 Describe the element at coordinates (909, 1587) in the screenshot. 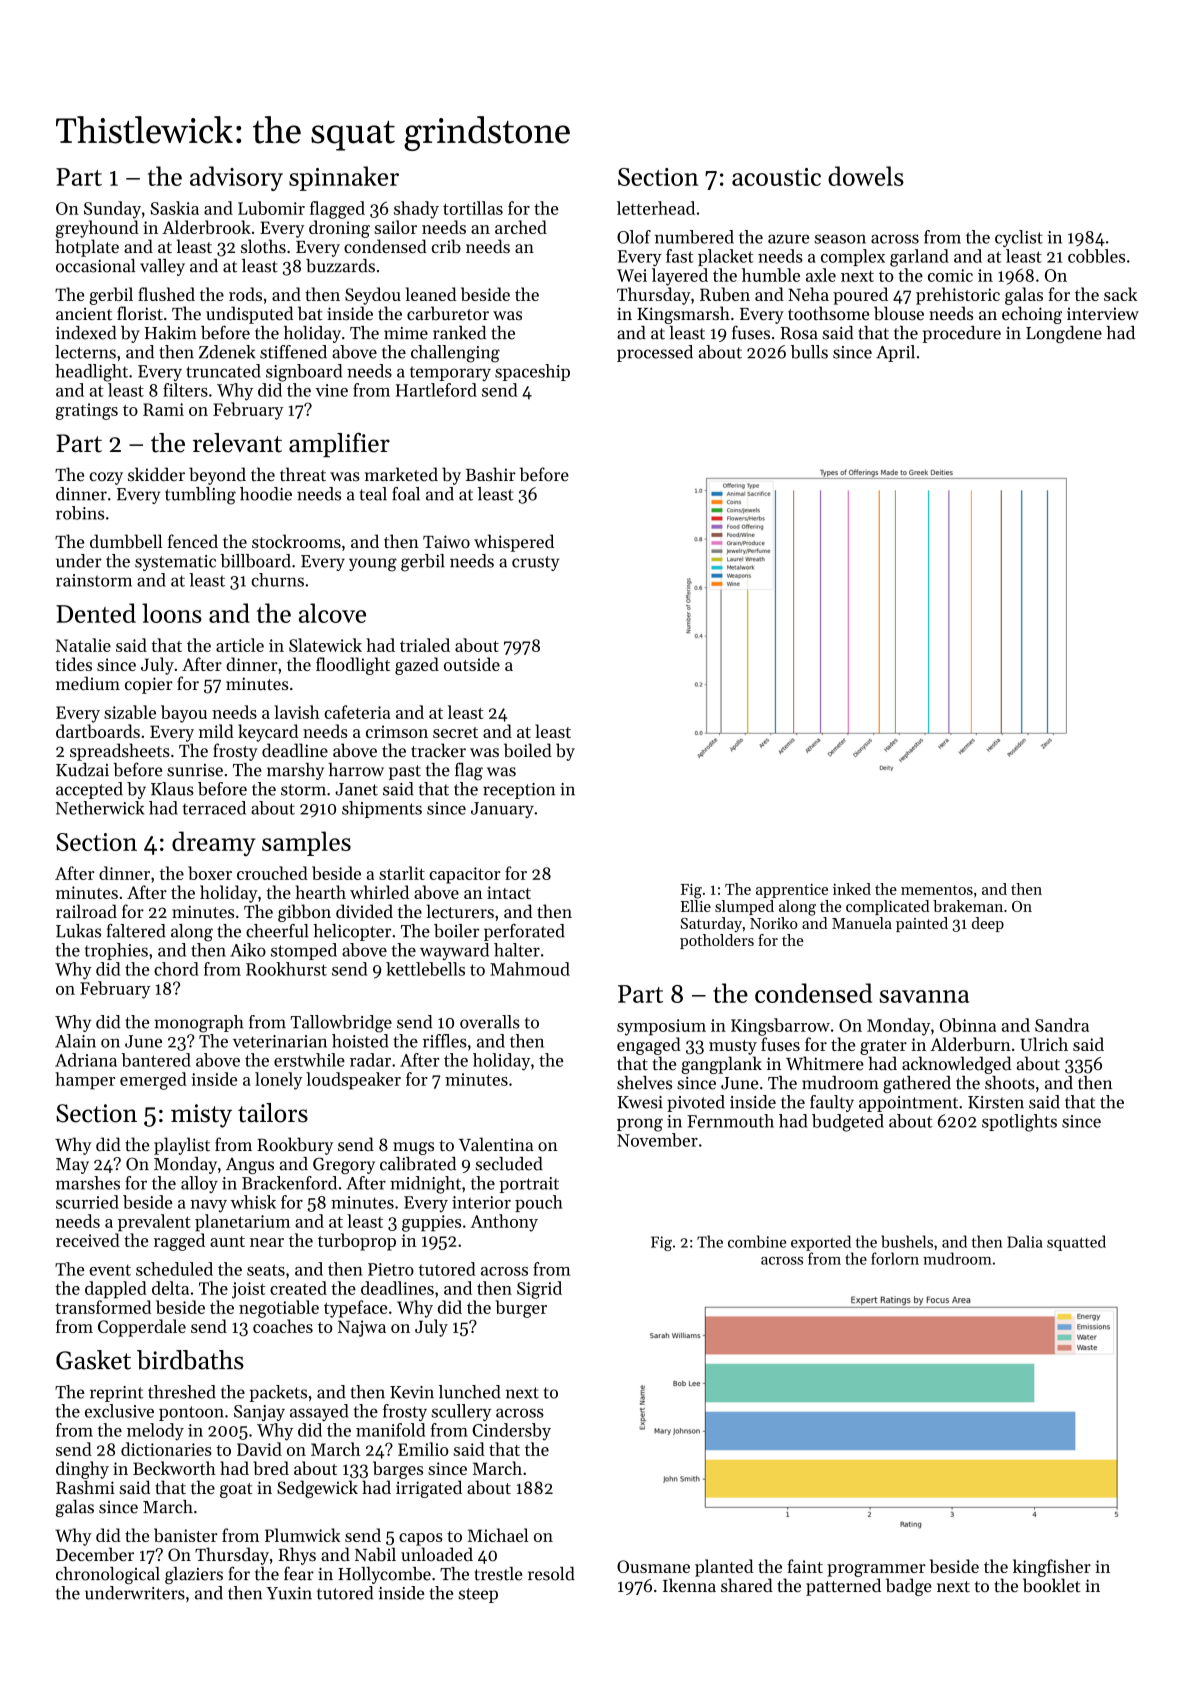

I see `badge` at that location.
